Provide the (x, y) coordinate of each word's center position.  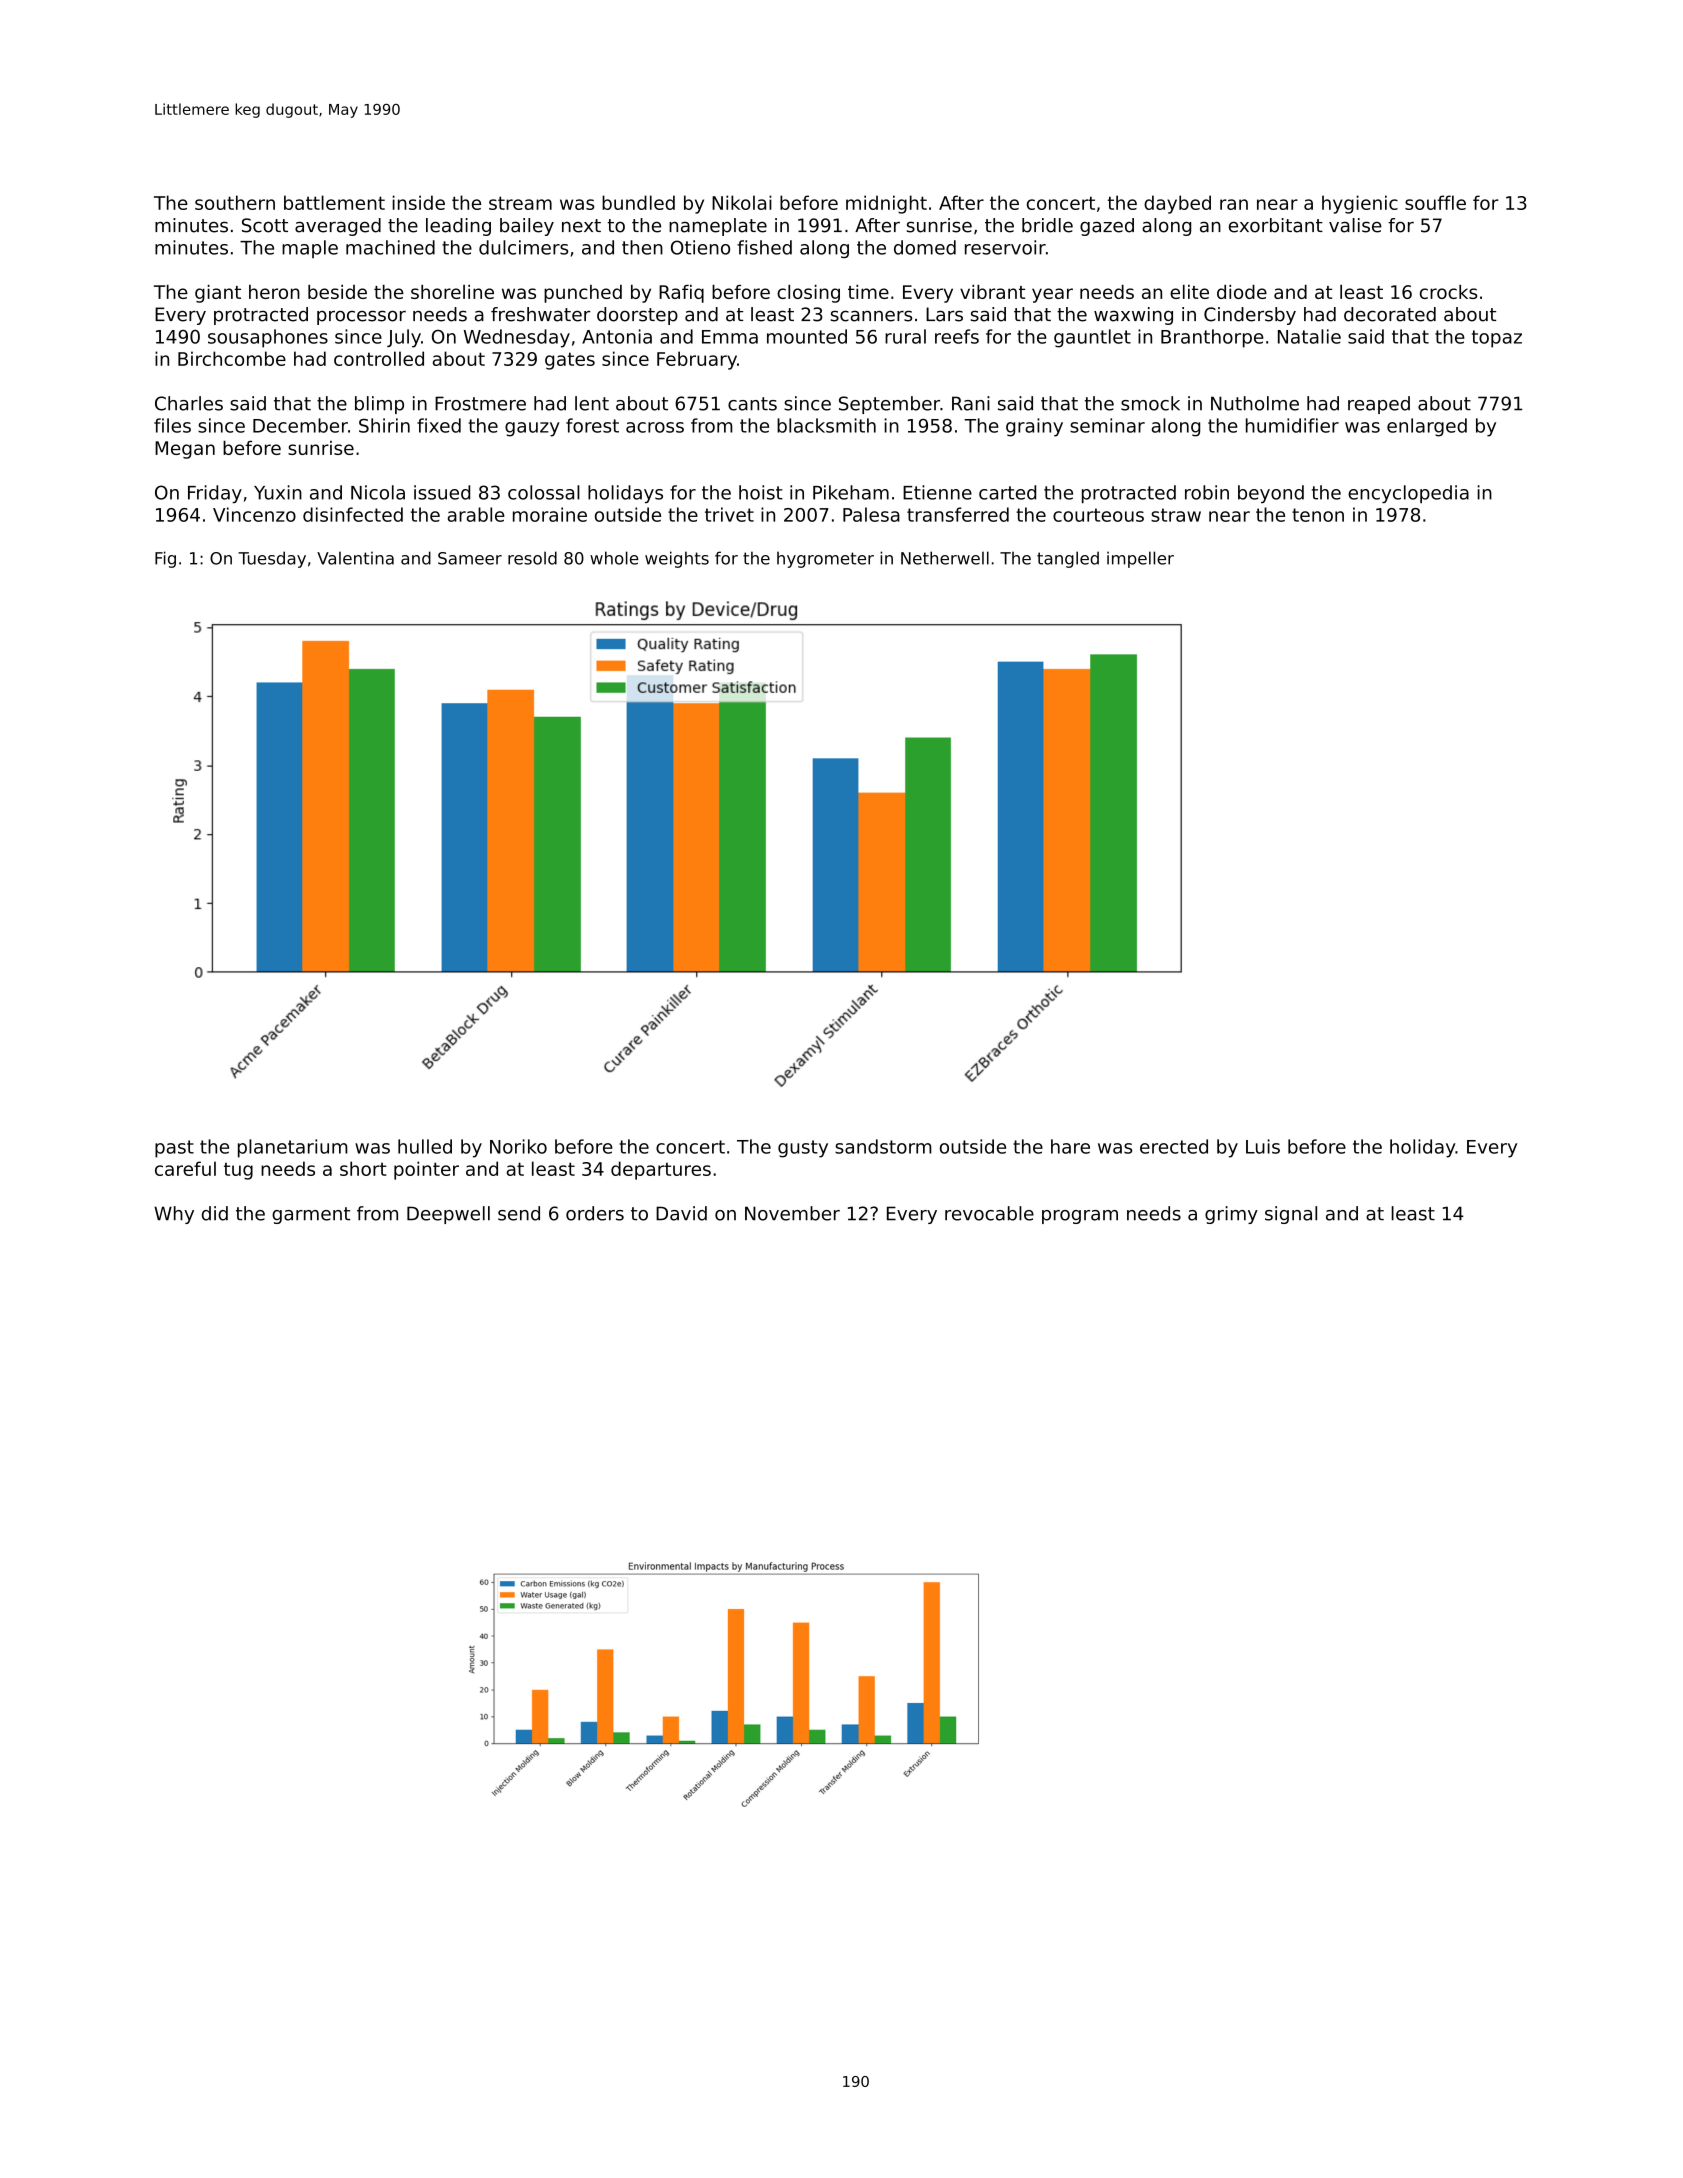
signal (1291, 1215)
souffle (1435, 202)
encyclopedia (1408, 494)
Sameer (470, 558)
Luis (1263, 1146)
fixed (439, 425)
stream (520, 203)
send (519, 1213)
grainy (1034, 427)
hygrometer (825, 559)
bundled (638, 202)
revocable (989, 1213)
